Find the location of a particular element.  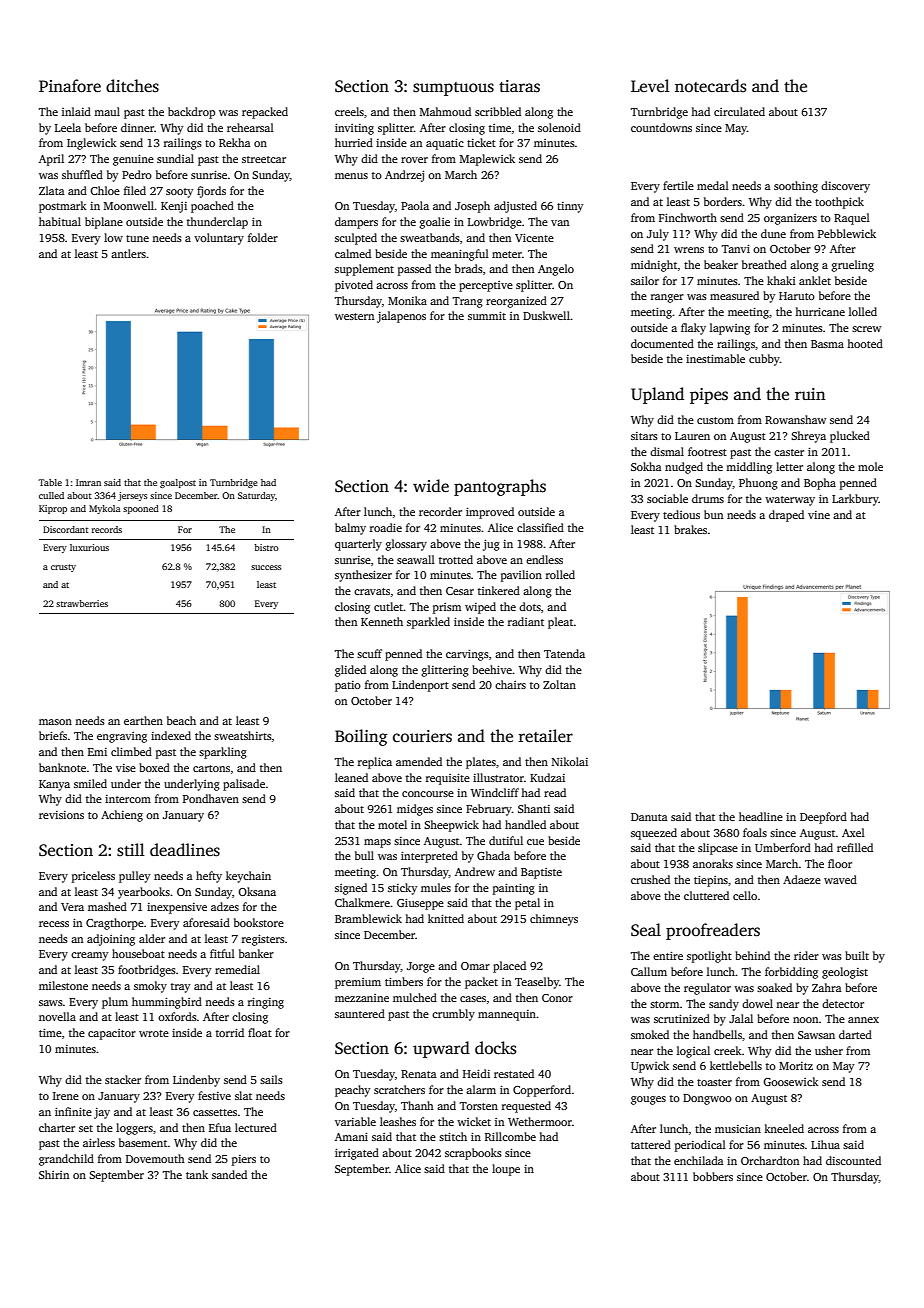

brakes is located at coordinates (690, 529).
